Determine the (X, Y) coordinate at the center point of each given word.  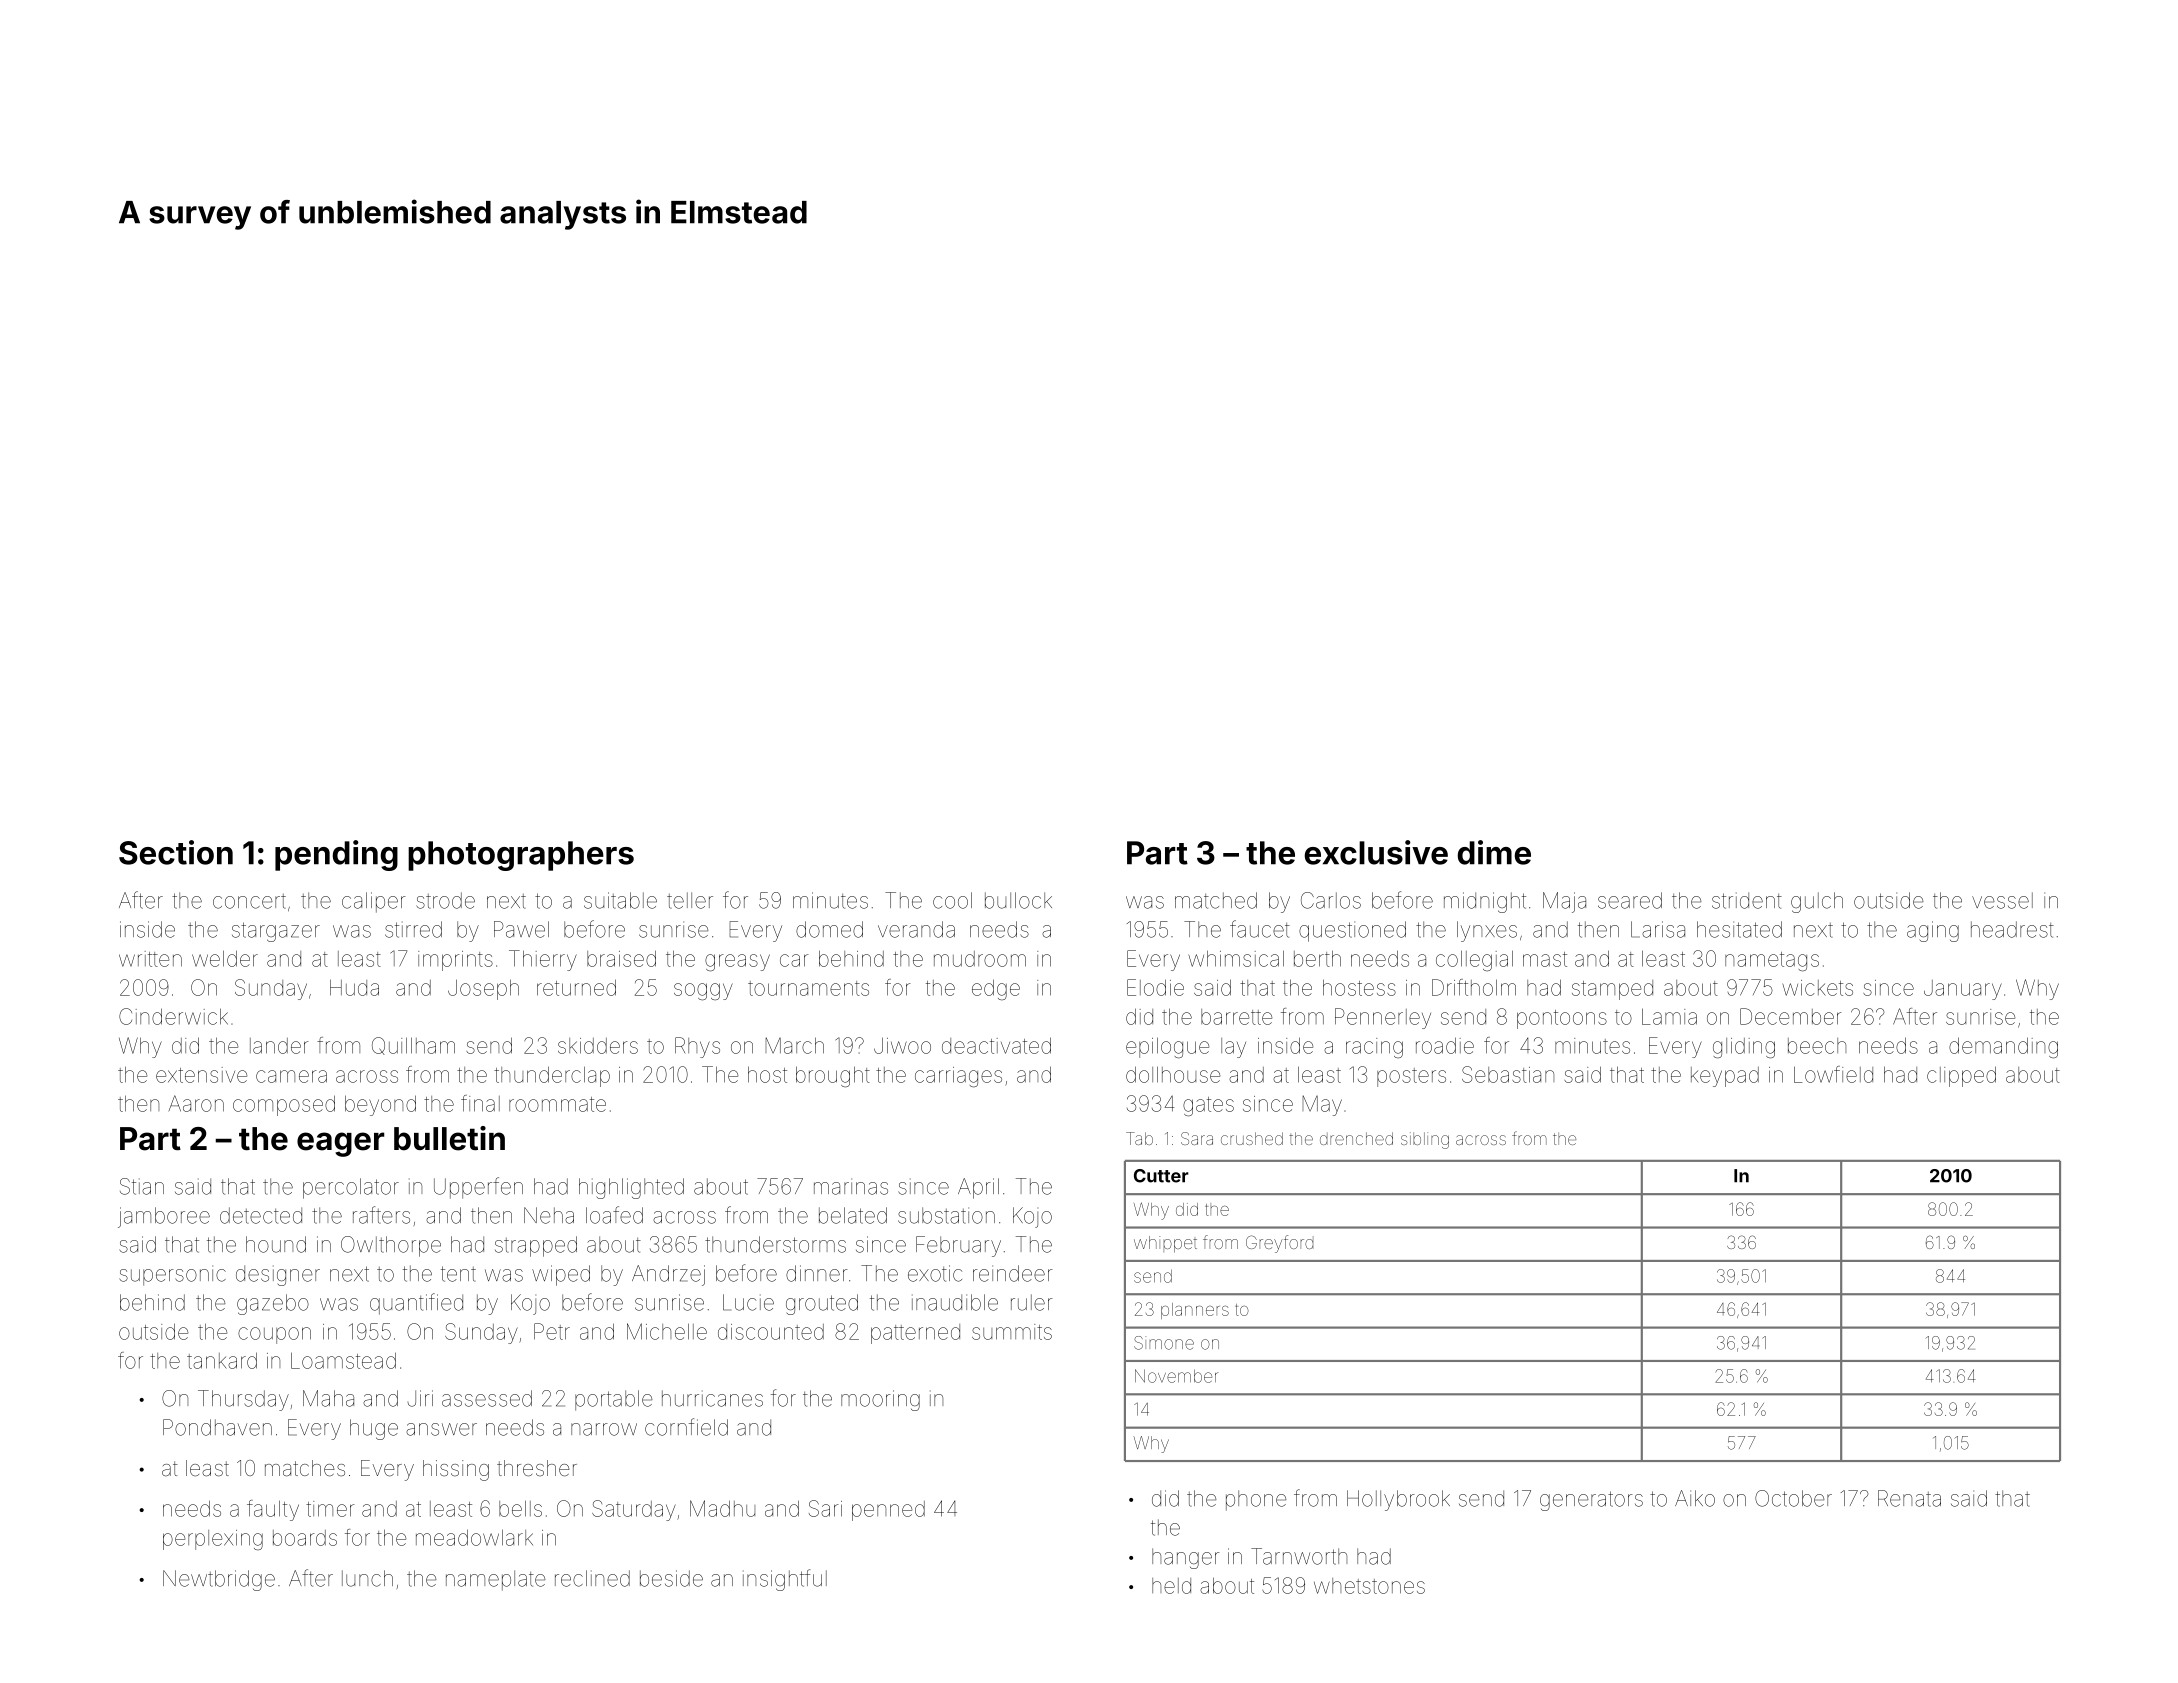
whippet (1165, 1244)
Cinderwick (173, 1016)
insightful (785, 1580)
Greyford (1279, 1244)
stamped (1612, 990)
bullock (1018, 900)
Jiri (420, 1398)
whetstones (1369, 1586)
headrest (2012, 929)
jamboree (164, 1217)
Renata (1909, 1498)
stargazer (276, 932)
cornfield (686, 1427)
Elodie (1155, 987)
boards (305, 1538)
